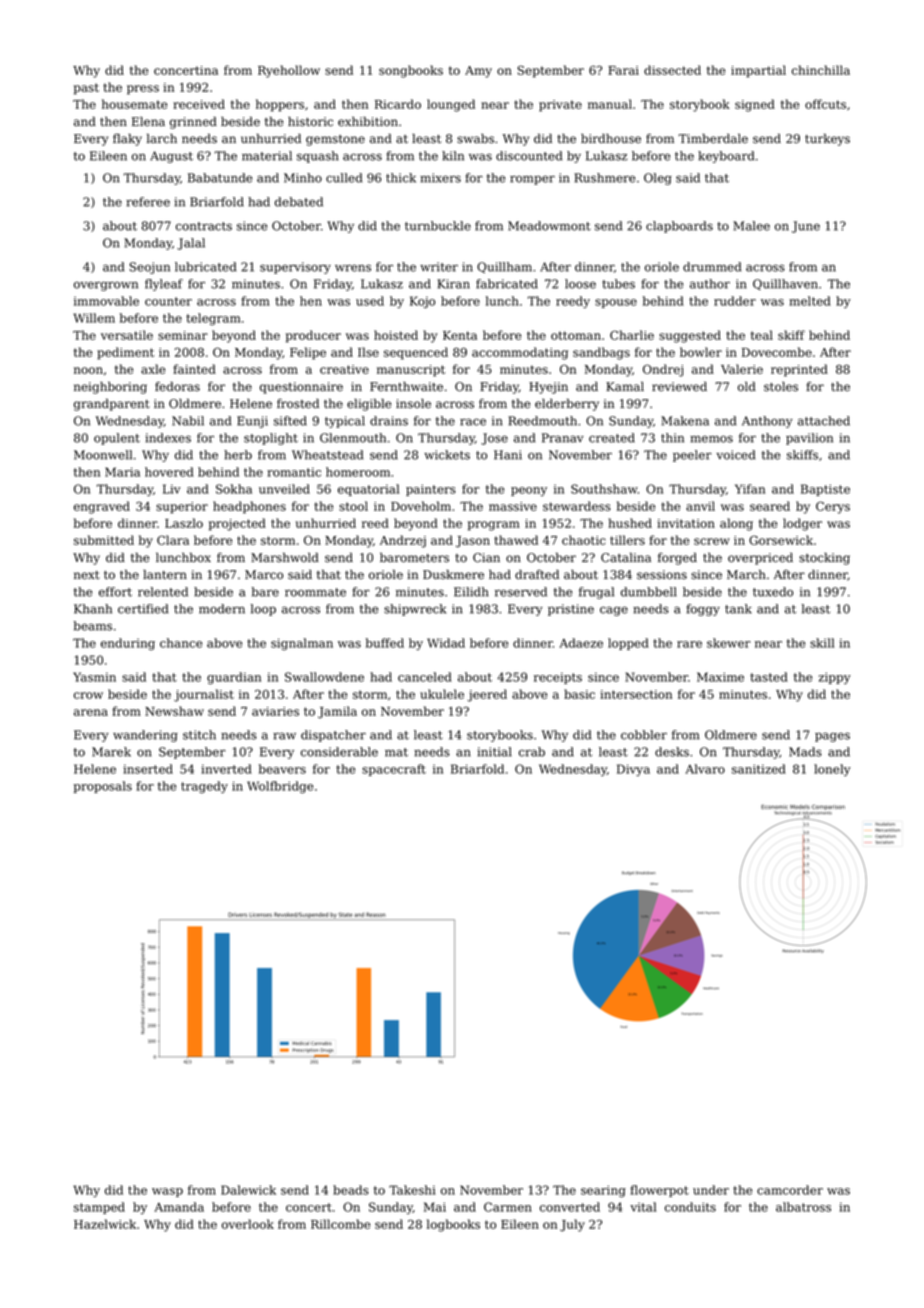 This screenshot has height=1308, width=924. Describe the element at coordinates (532, 180) in the screenshot. I see `romper` at that location.
